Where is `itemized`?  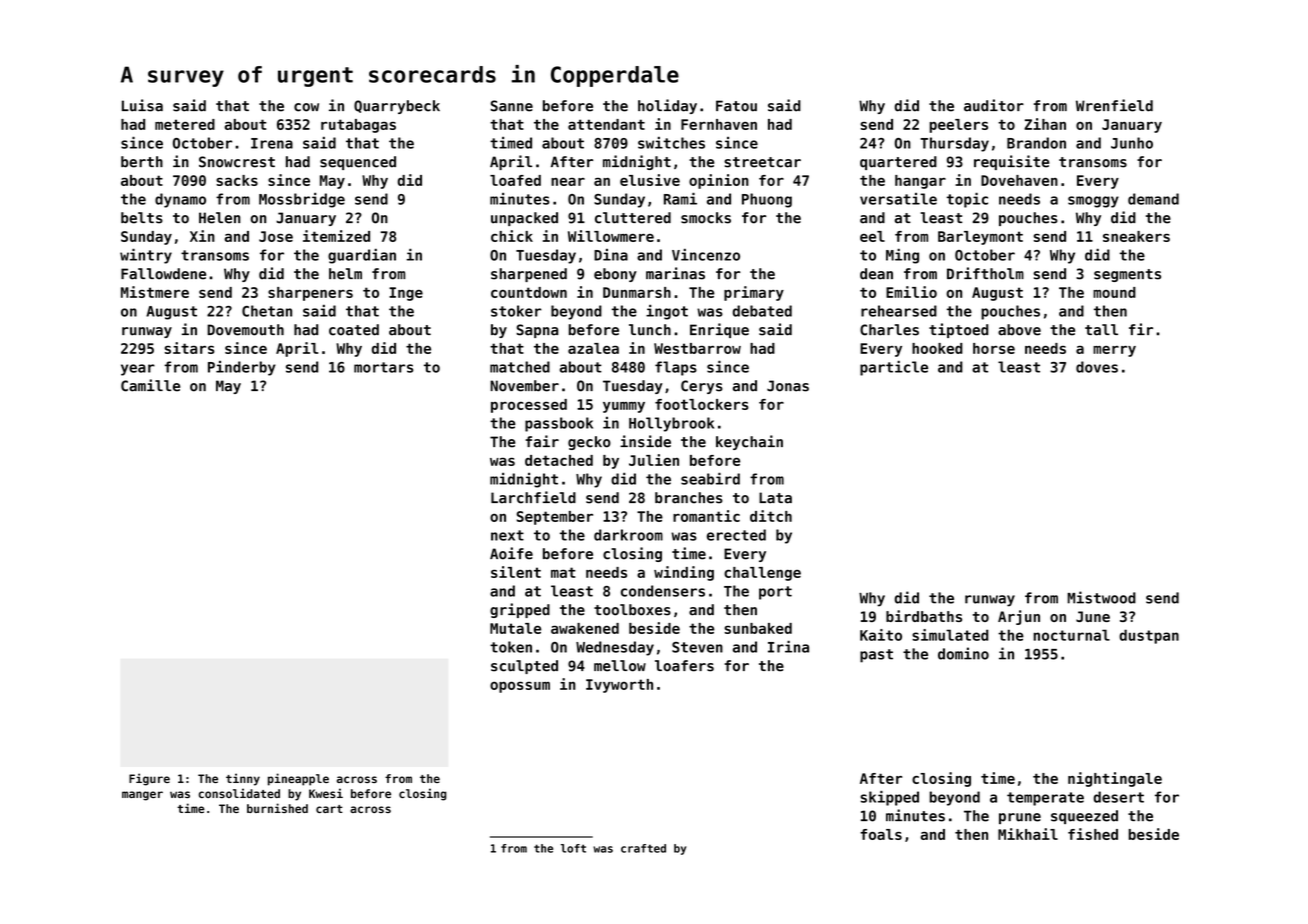
itemized is located at coordinates (336, 236).
